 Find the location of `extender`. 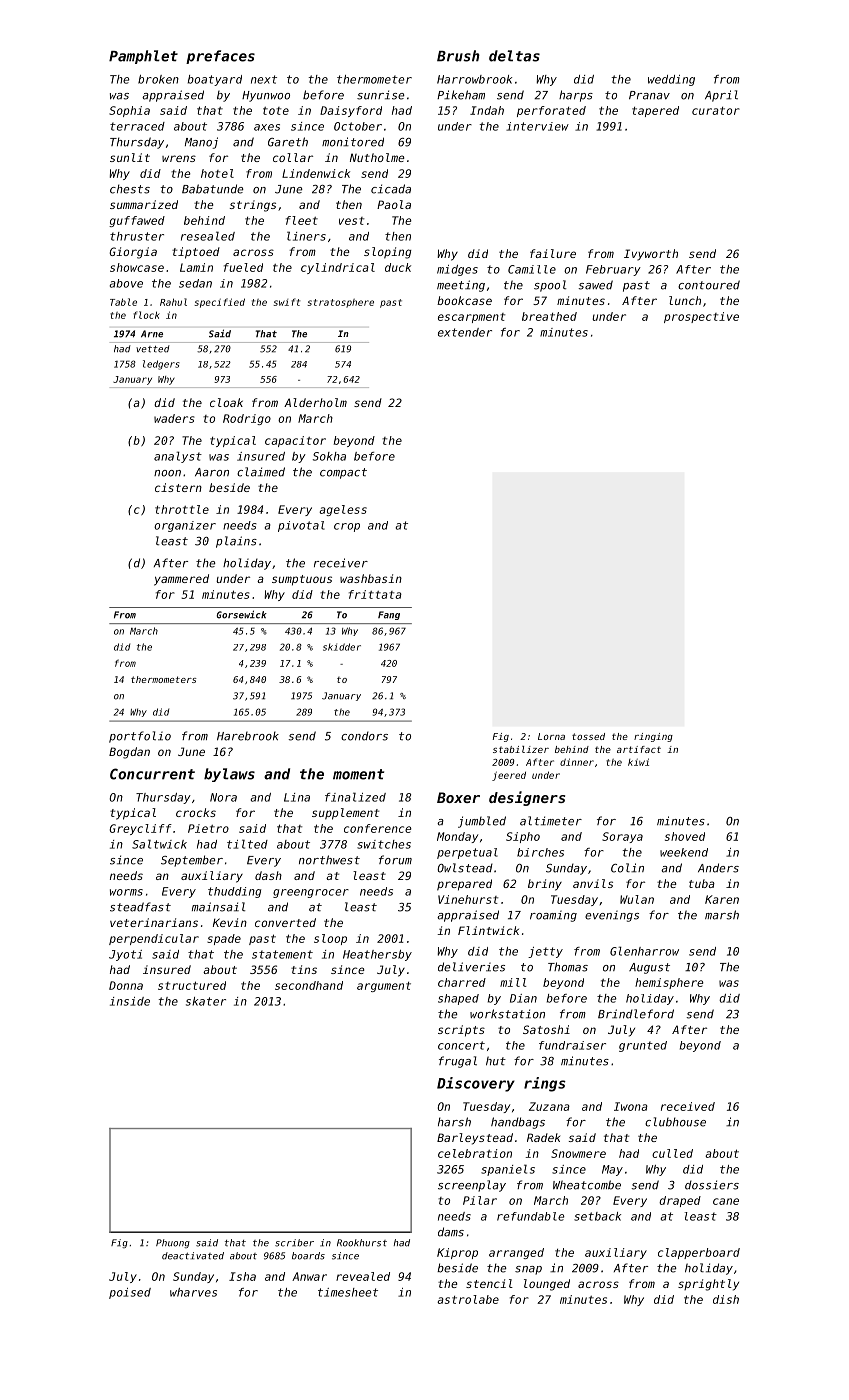

extender is located at coordinates (465, 332).
